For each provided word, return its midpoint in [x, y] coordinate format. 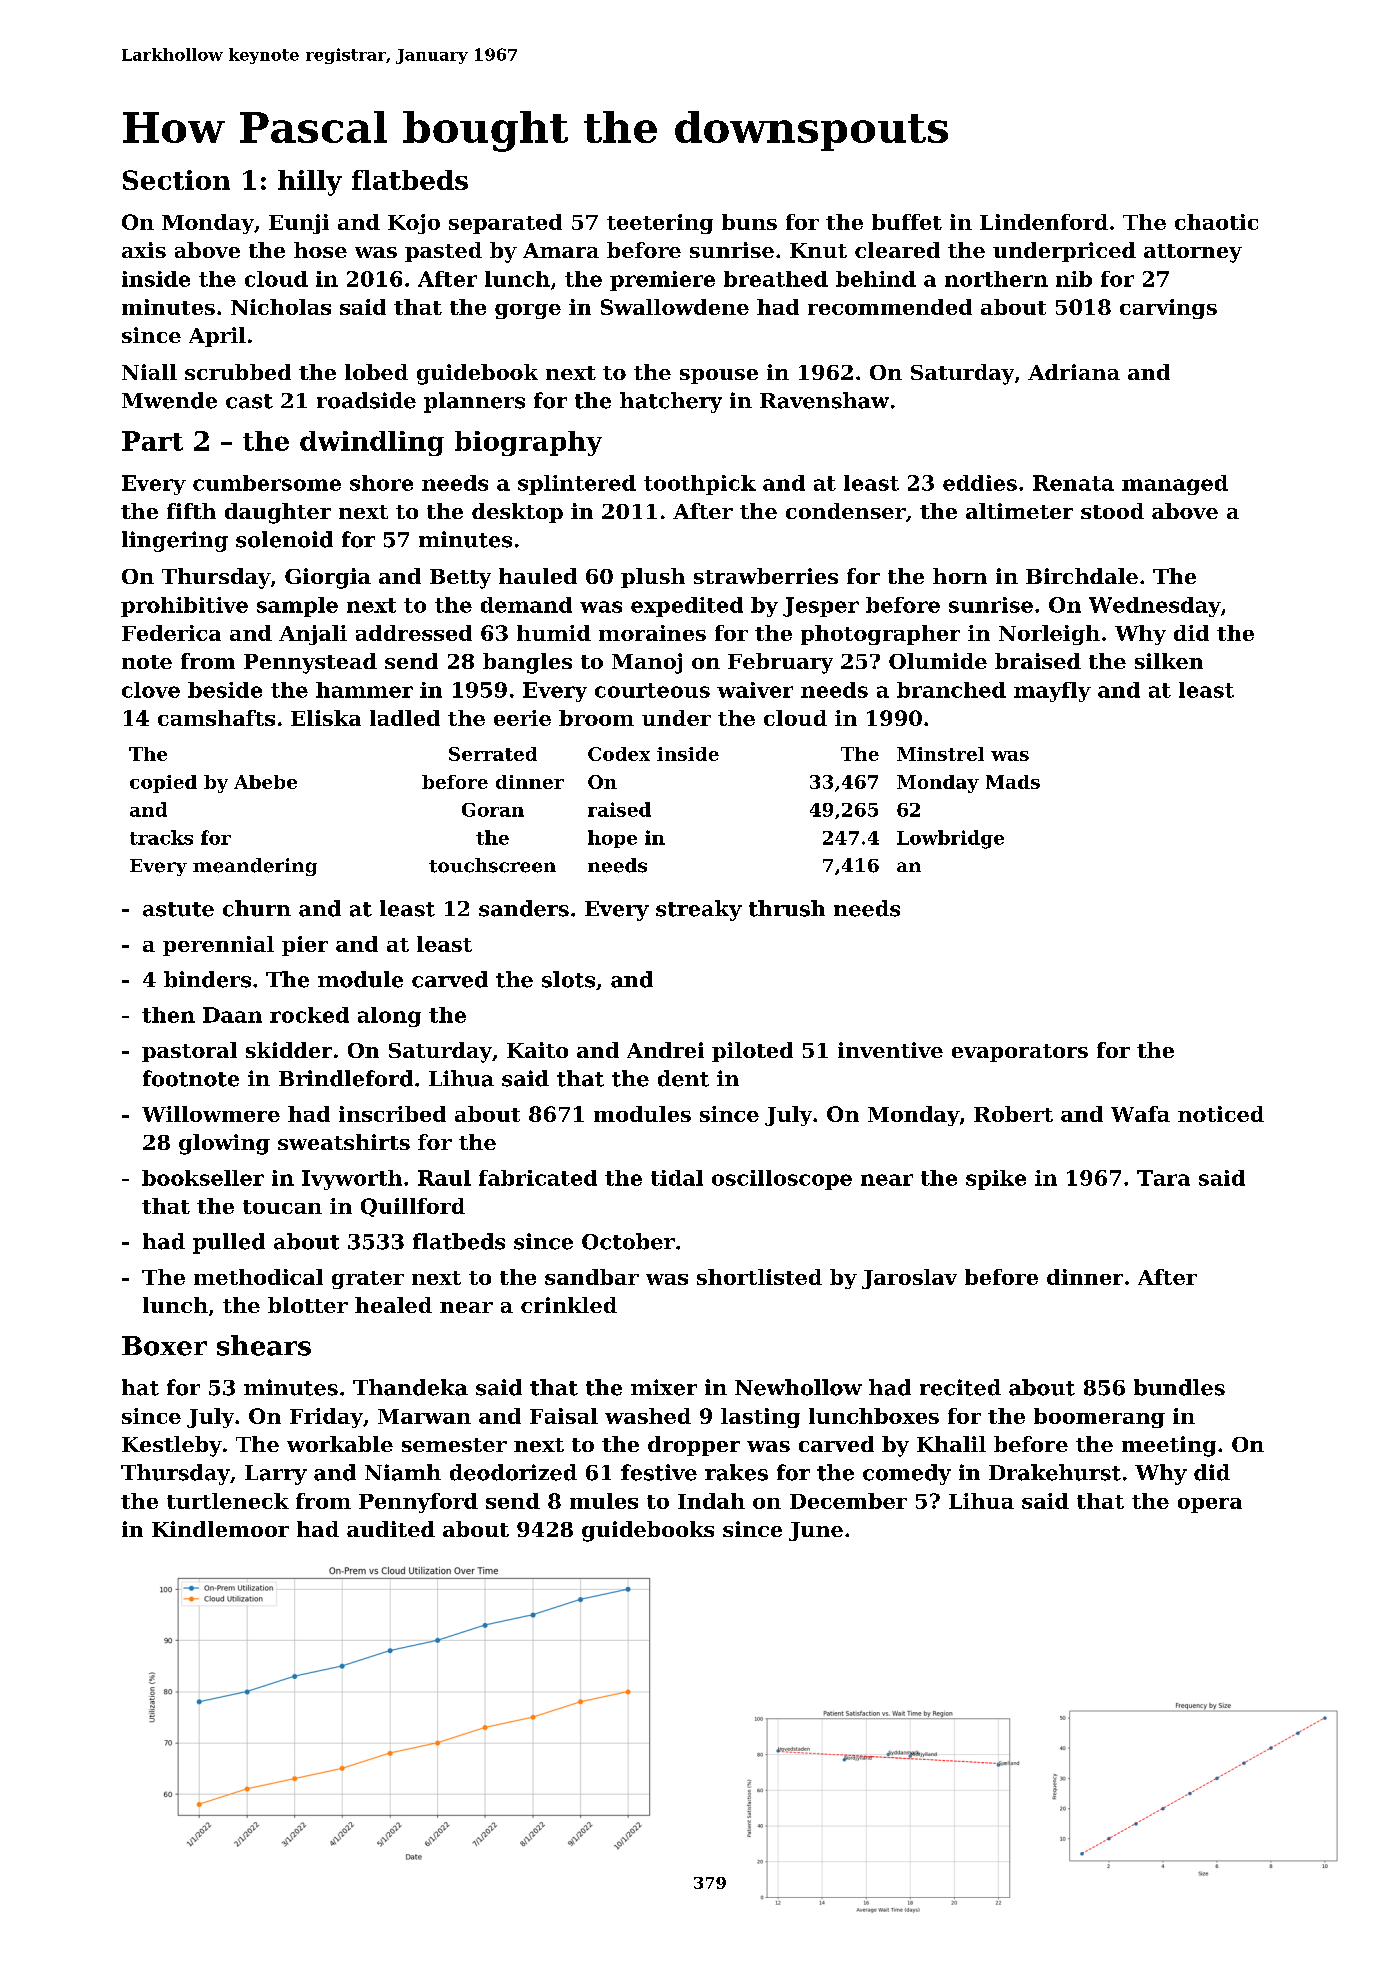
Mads [1013, 782]
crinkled [569, 1305]
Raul [444, 1178]
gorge [528, 311]
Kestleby [172, 1446]
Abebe [265, 782]
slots [568, 979]
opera [1210, 1505]
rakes [736, 1472]
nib [1074, 279]
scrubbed [238, 372]
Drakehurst [1055, 1472]
